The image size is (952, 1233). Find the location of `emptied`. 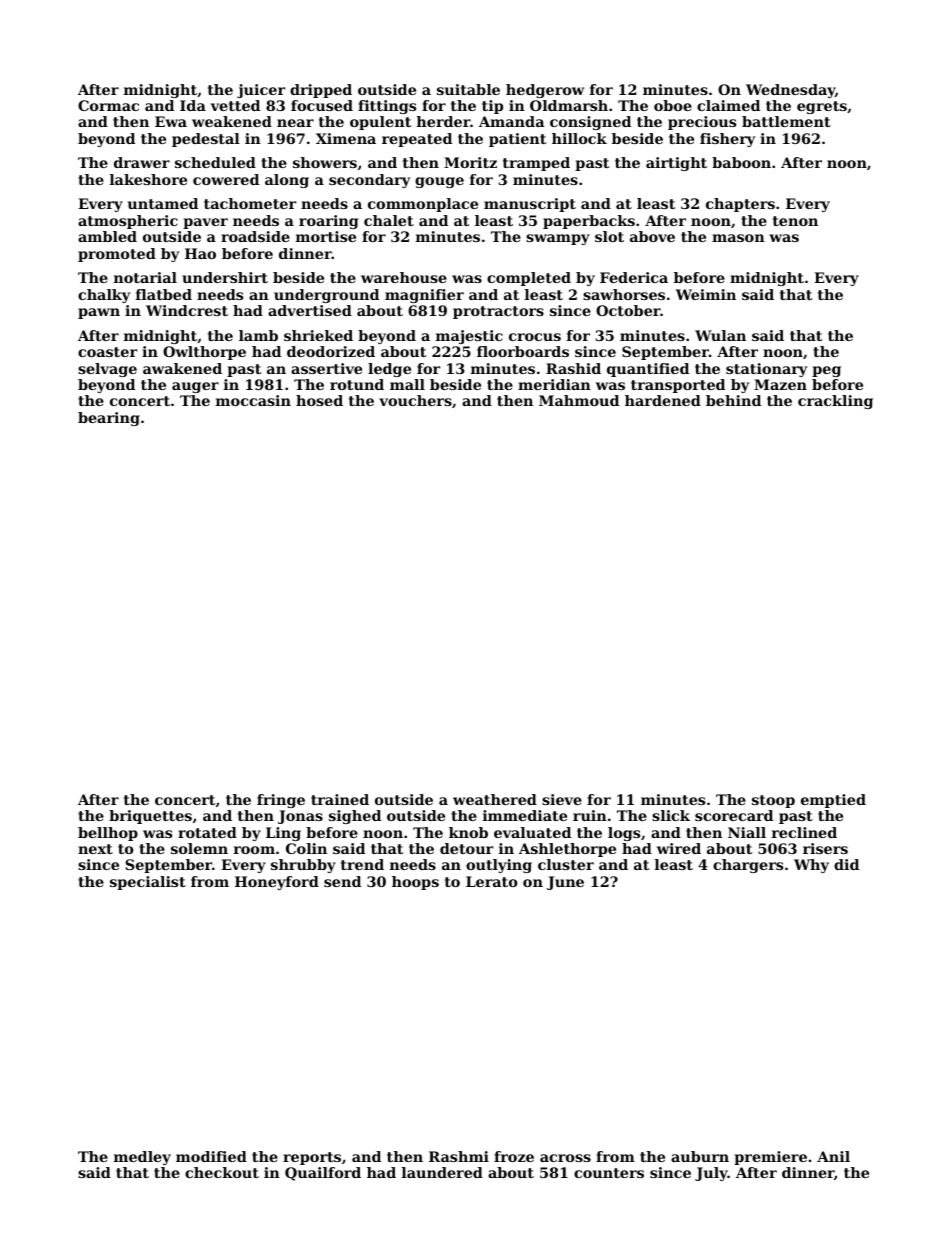

emptied is located at coordinates (833, 801).
